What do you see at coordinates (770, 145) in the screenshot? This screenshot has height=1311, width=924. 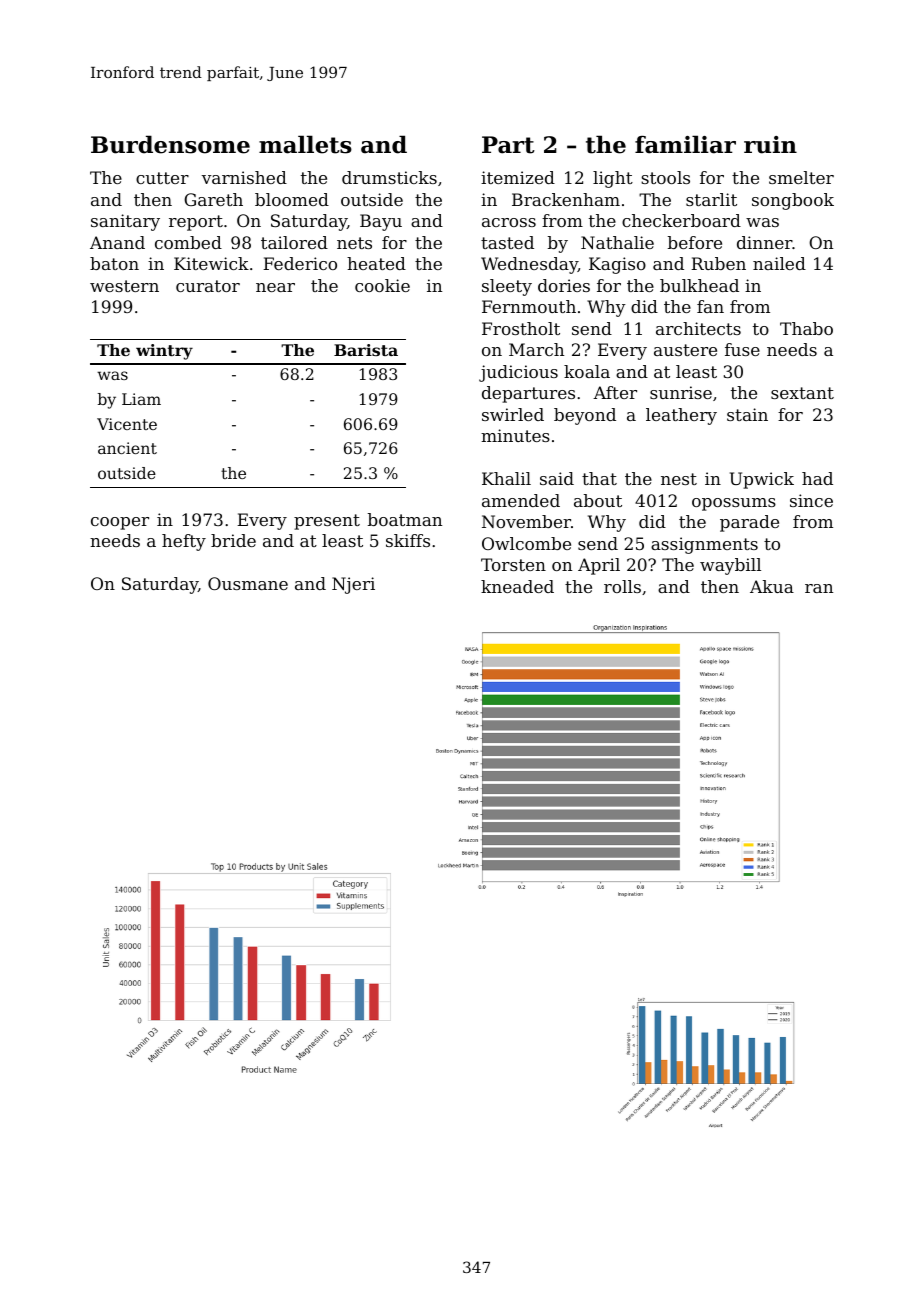 I see `ruin` at bounding box center [770, 145].
